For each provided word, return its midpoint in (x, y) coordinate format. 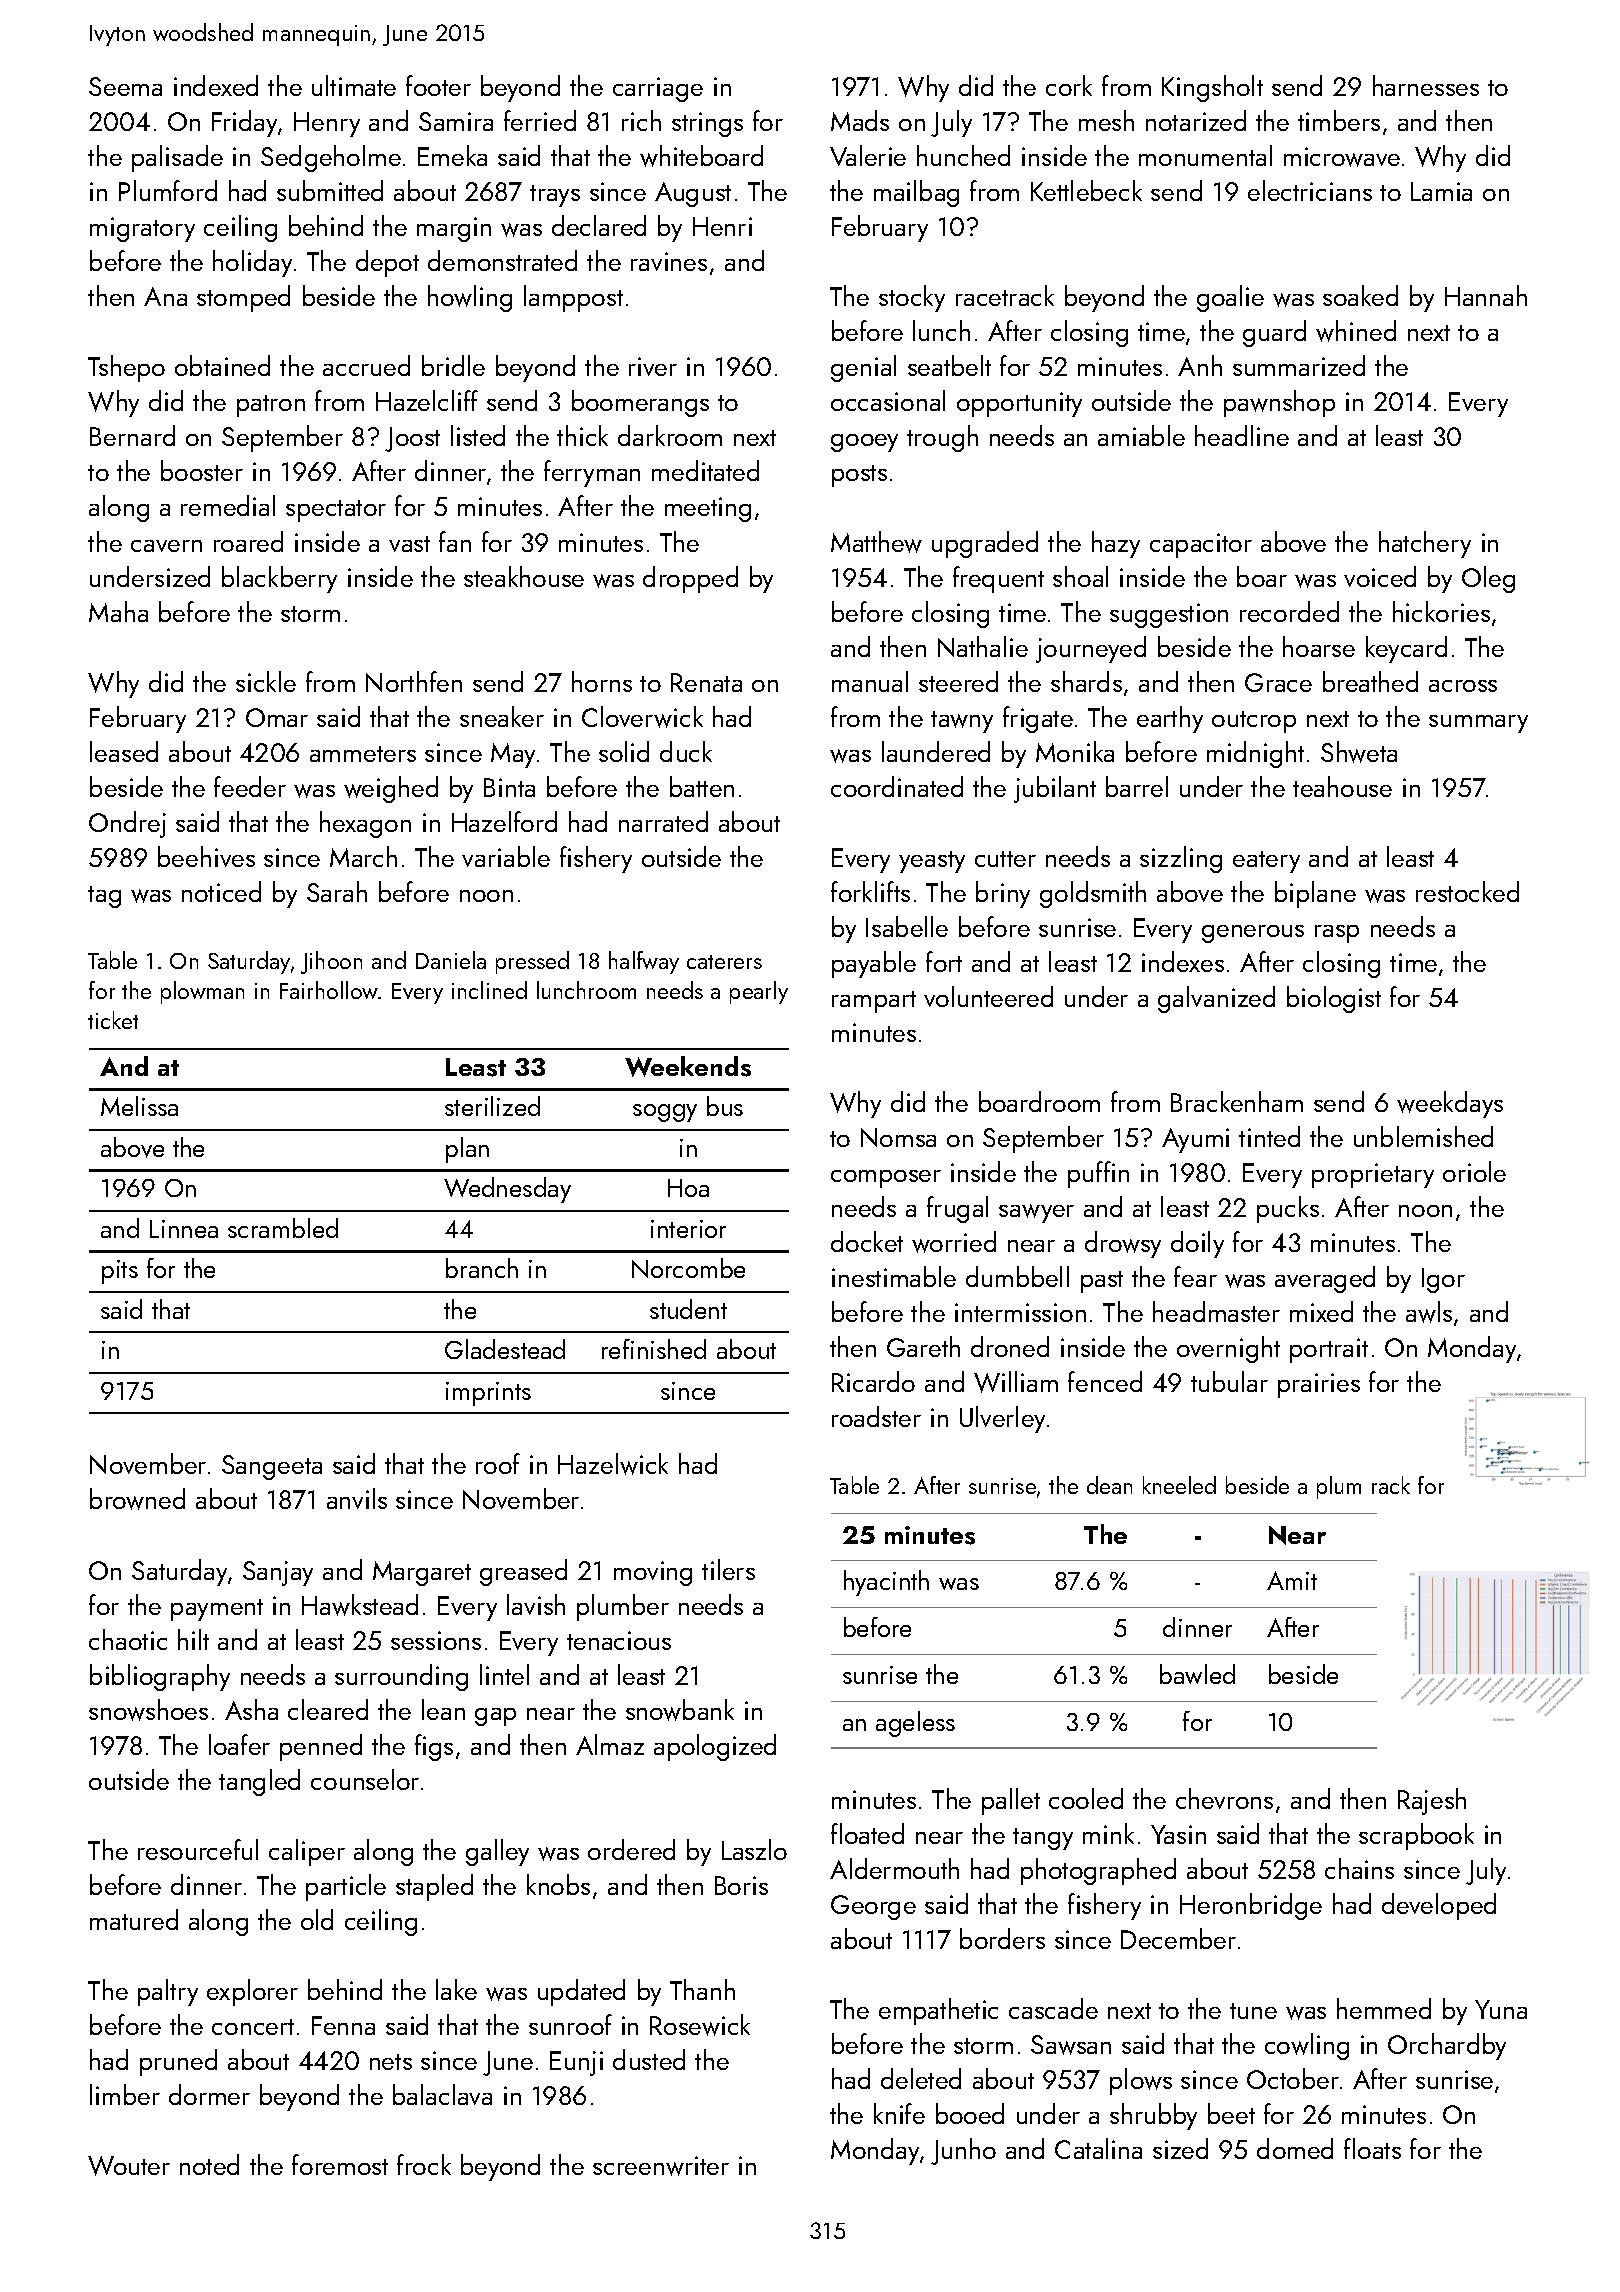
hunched (963, 155)
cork (1069, 85)
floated (867, 1833)
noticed (221, 891)
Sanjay (278, 1573)
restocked (1467, 891)
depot (387, 263)
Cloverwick (642, 717)
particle (346, 1887)
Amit (1292, 1580)
